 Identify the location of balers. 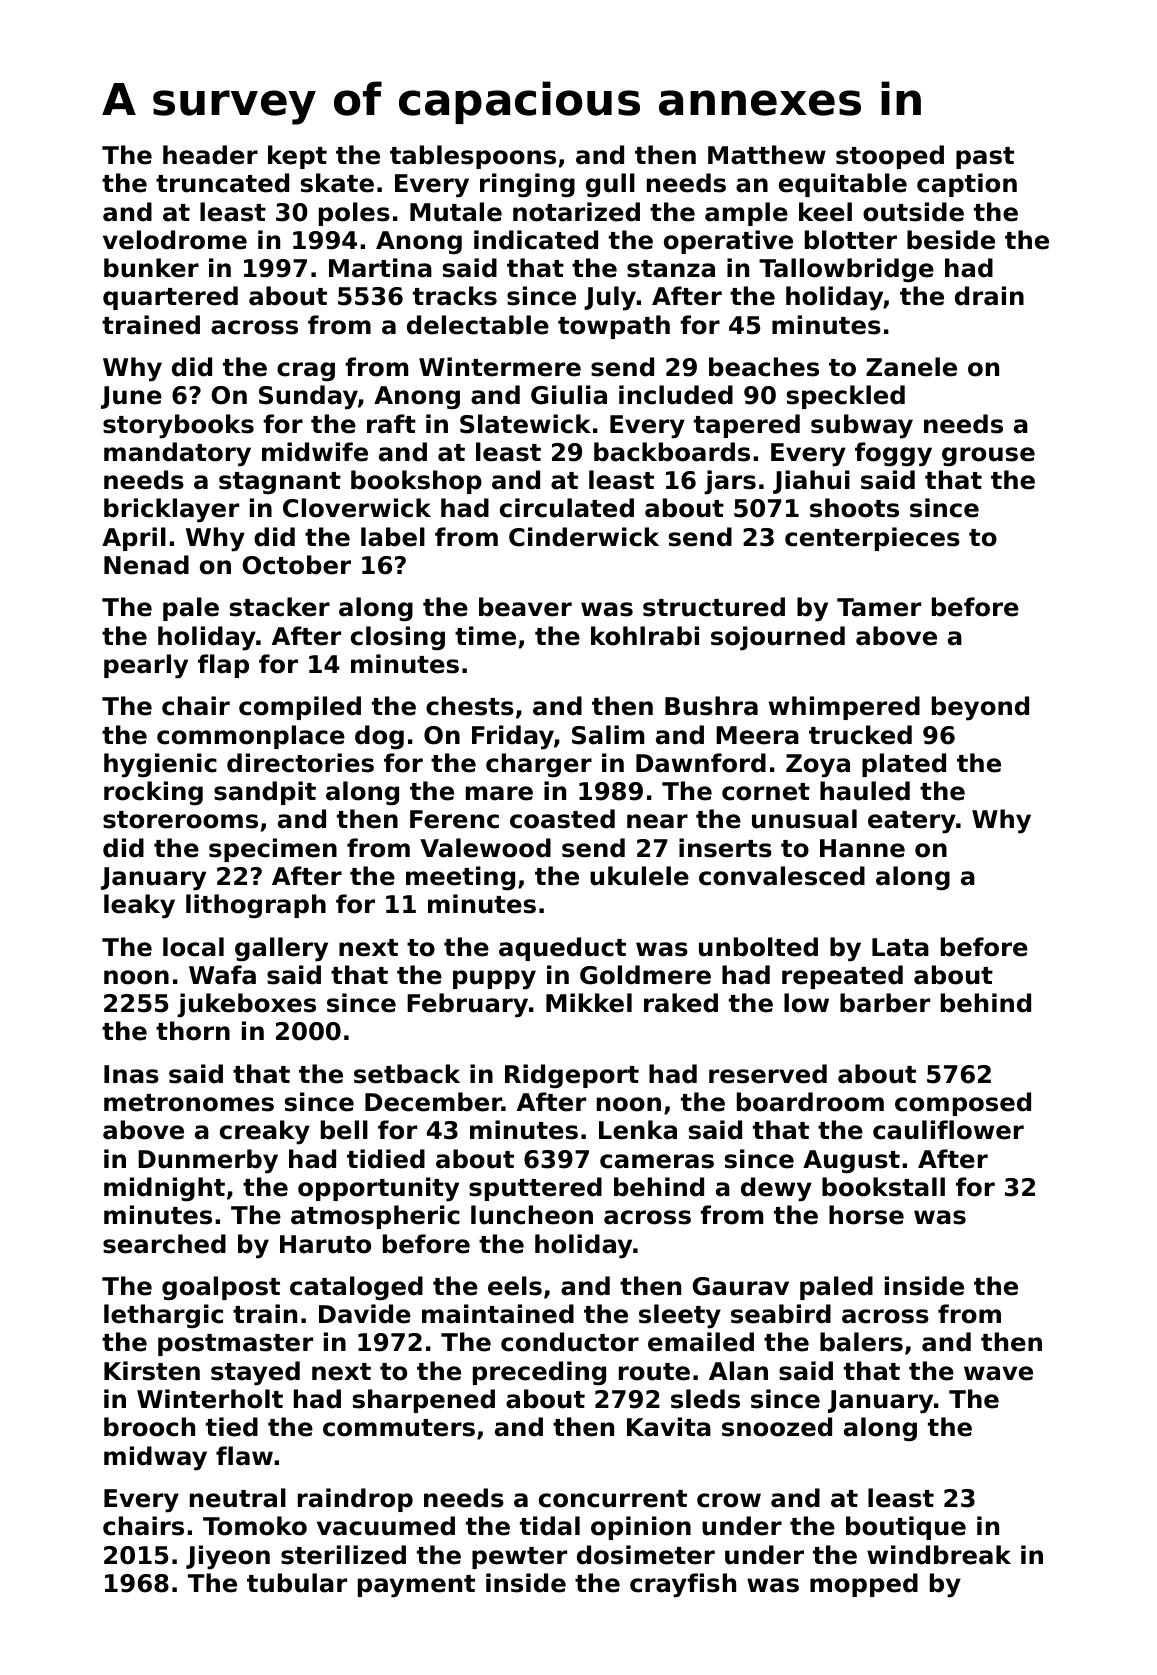
(861, 1342).
